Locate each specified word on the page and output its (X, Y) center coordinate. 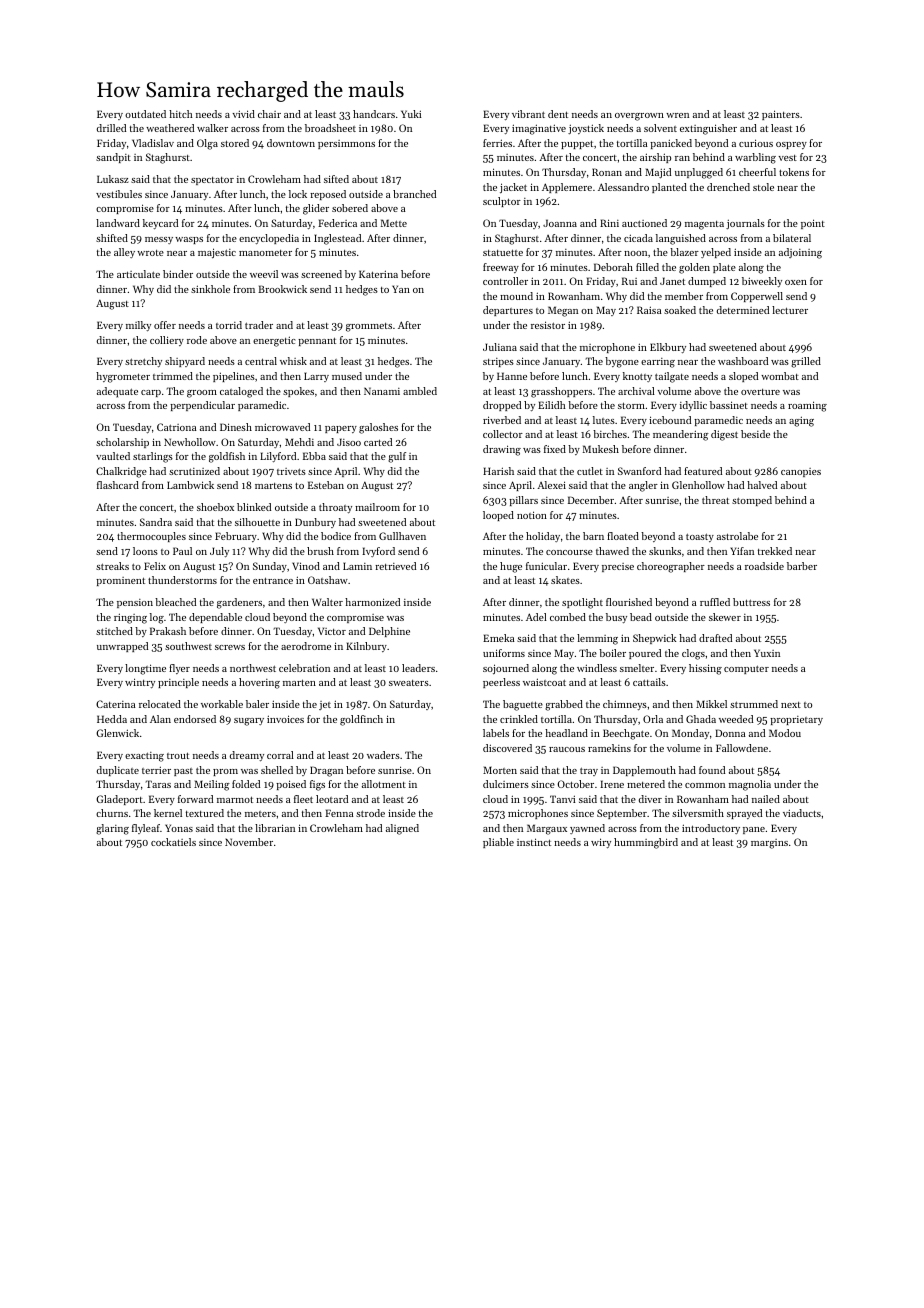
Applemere (567, 188)
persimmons (346, 144)
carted (378, 442)
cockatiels (173, 842)
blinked (254, 507)
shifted (112, 238)
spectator (212, 181)
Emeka (499, 638)
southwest (188, 646)
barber (802, 566)
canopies (801, 472)
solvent (660, 128)
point (813, 224)
